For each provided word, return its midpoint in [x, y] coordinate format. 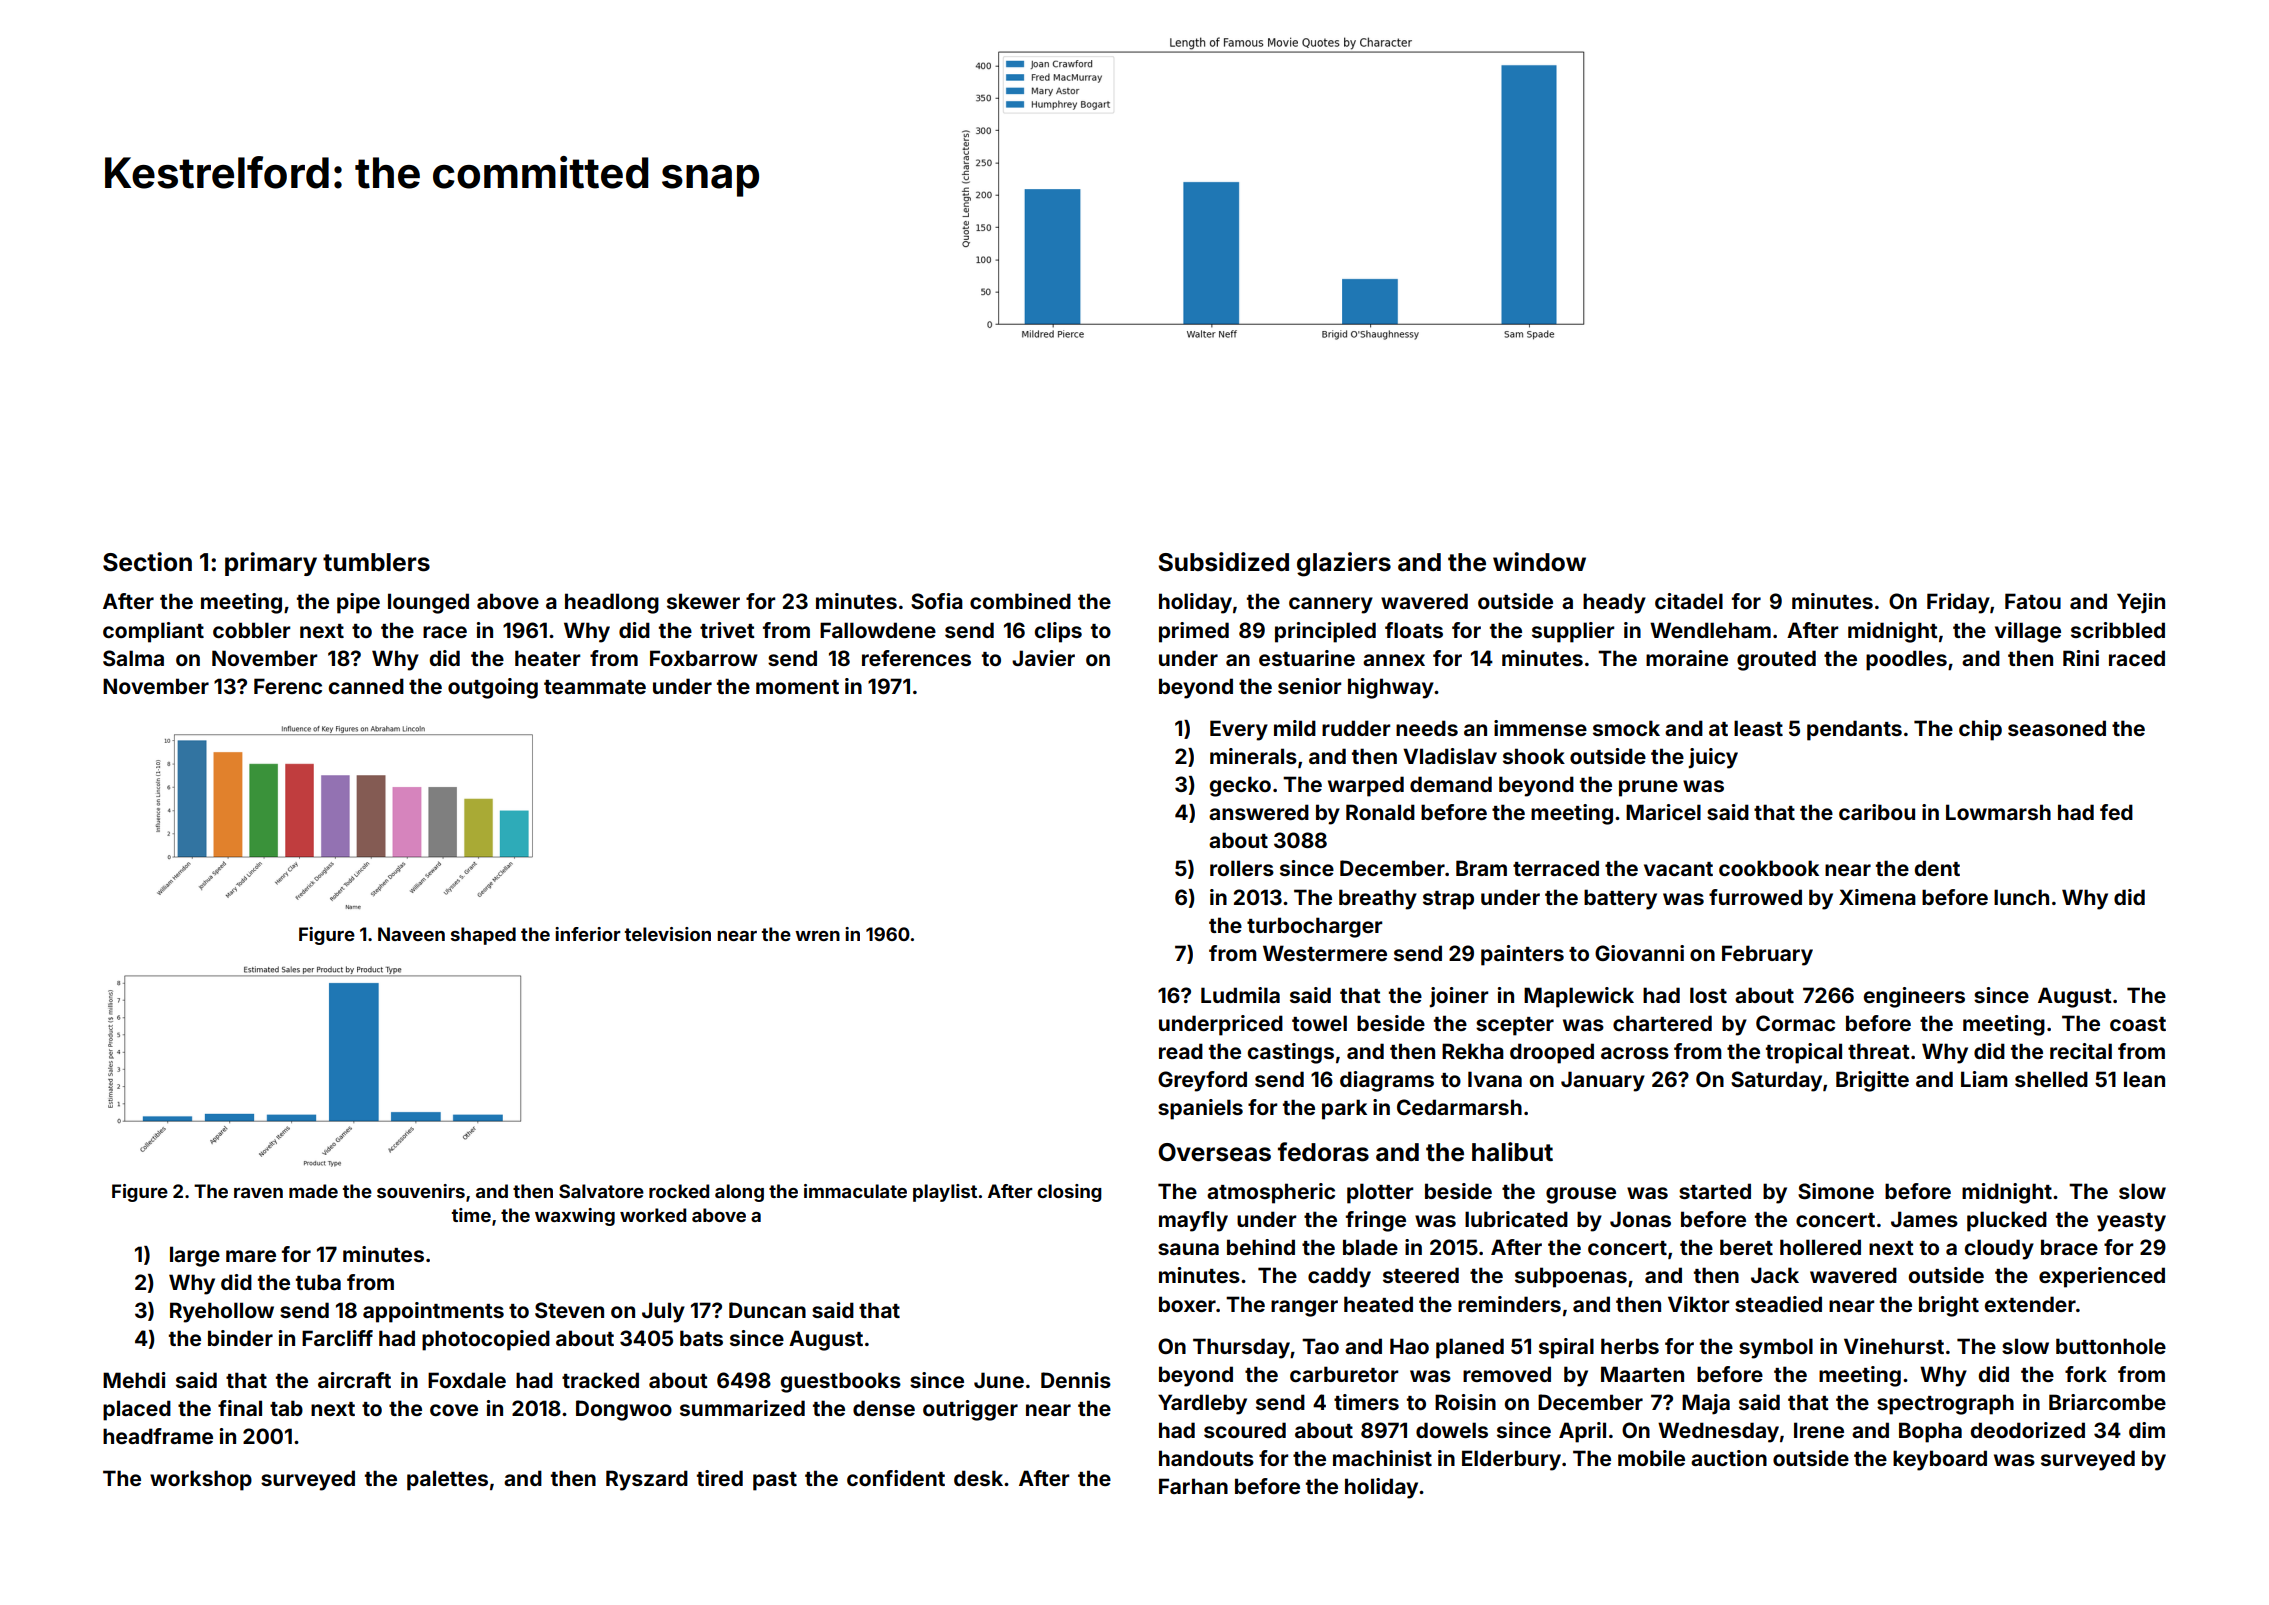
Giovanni [1639, 953]
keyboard [1940, 1460]
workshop [201, 1480]
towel [1319, 1023]
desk [978, 1478]
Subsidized [1223, 562]
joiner [1458, 997]
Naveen [411, 934]
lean [2144, 1079]
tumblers [376, 562]
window [1539, 562]
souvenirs [421, 1191]
